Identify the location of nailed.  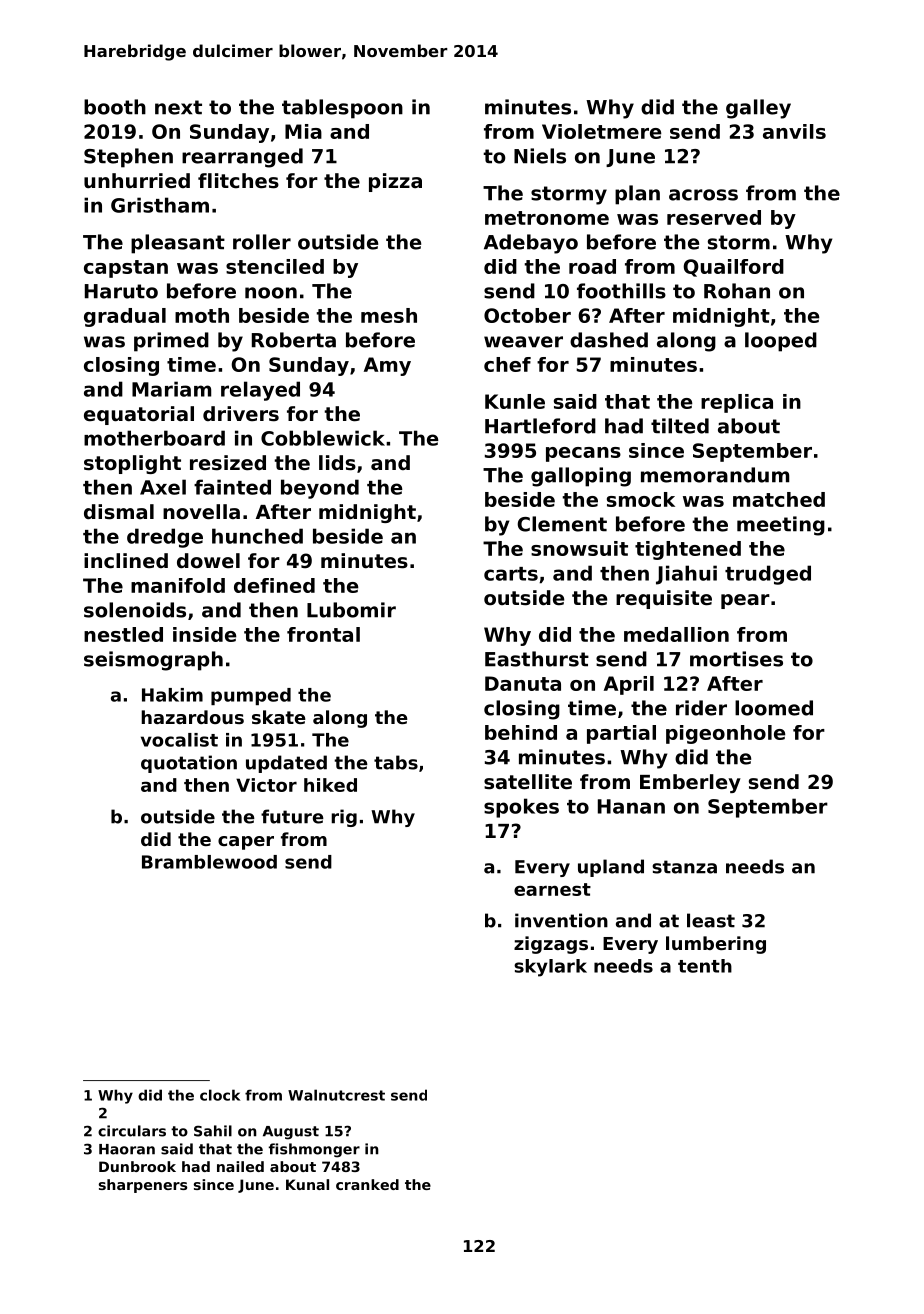
(240, 1166).
